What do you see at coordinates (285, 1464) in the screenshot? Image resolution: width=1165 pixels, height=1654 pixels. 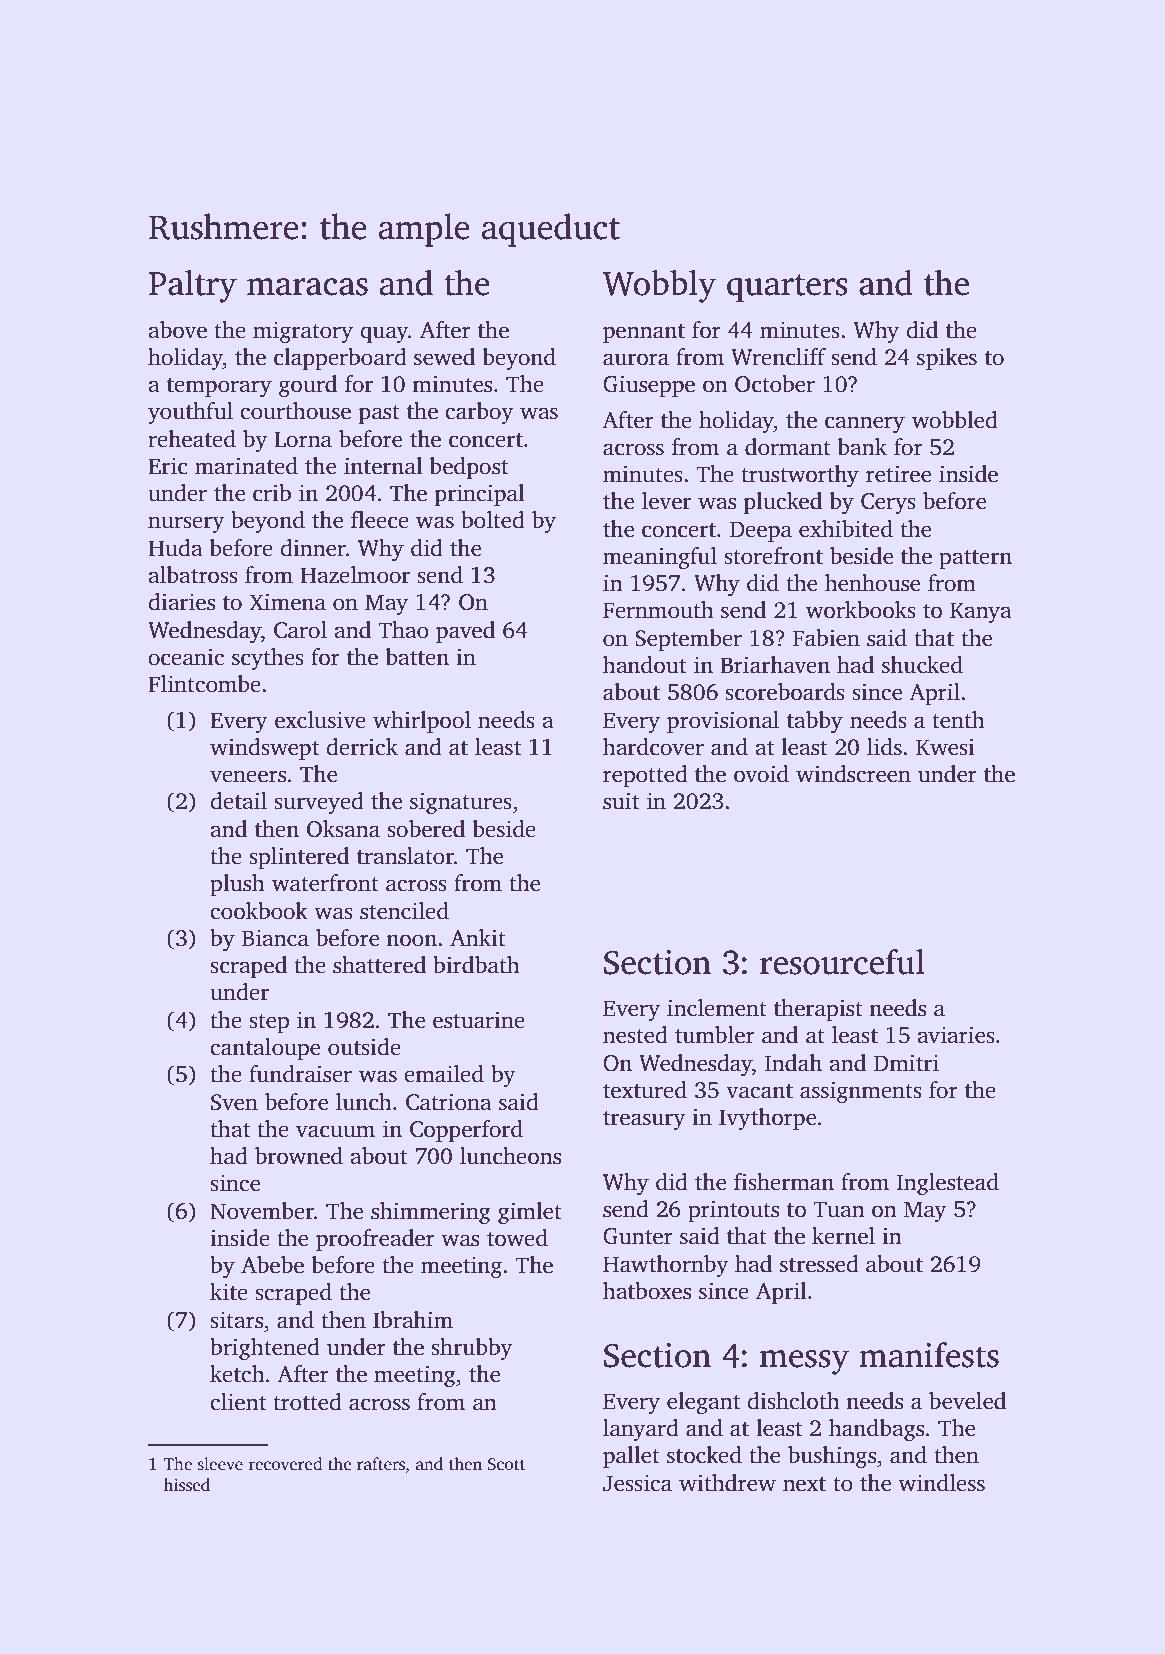 I see `recovered` at bounding box center [285, 1464].
